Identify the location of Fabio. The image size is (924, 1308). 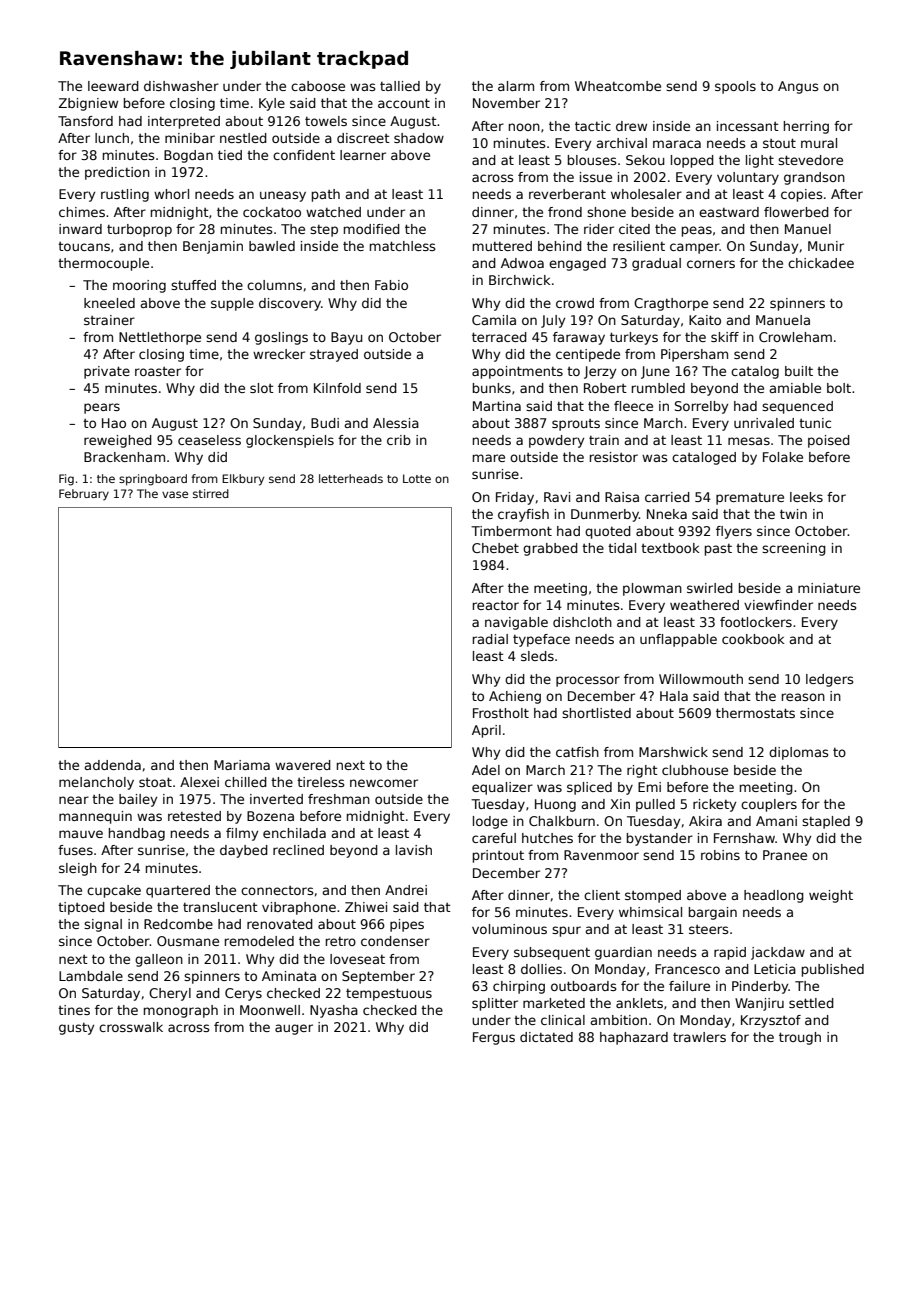
(391, 285).
